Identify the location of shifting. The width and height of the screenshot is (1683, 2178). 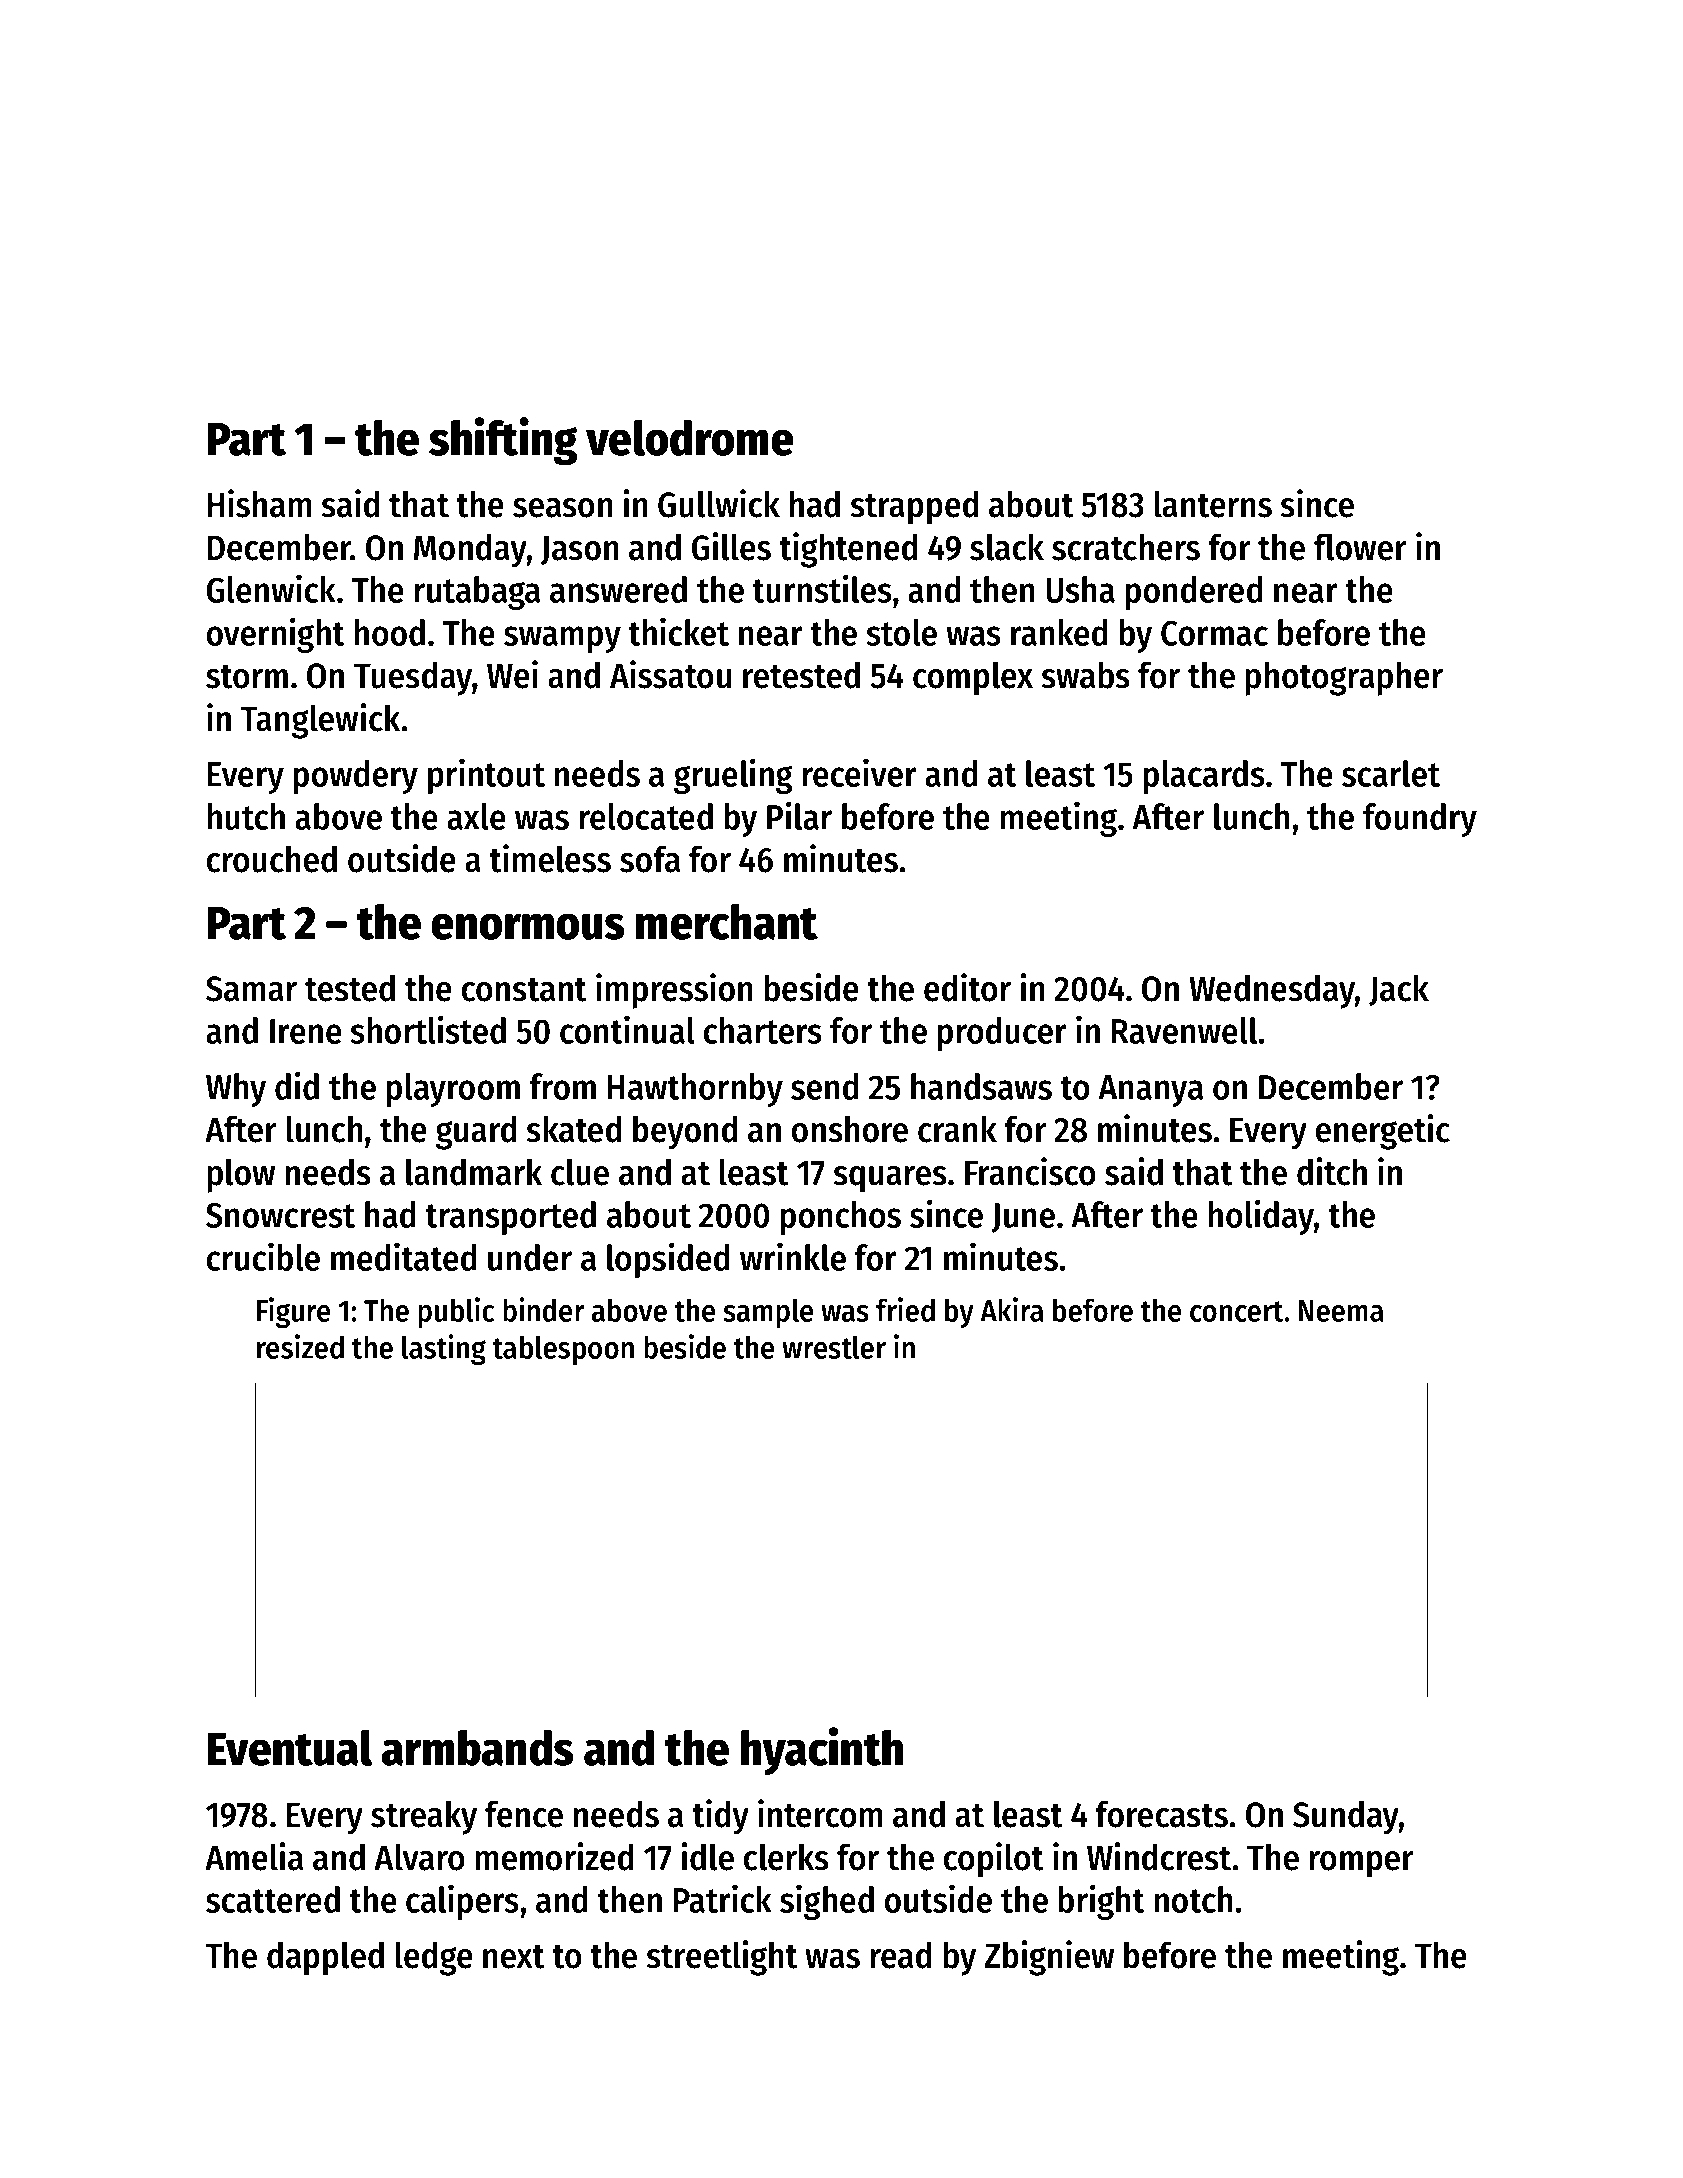
(503, 441).
